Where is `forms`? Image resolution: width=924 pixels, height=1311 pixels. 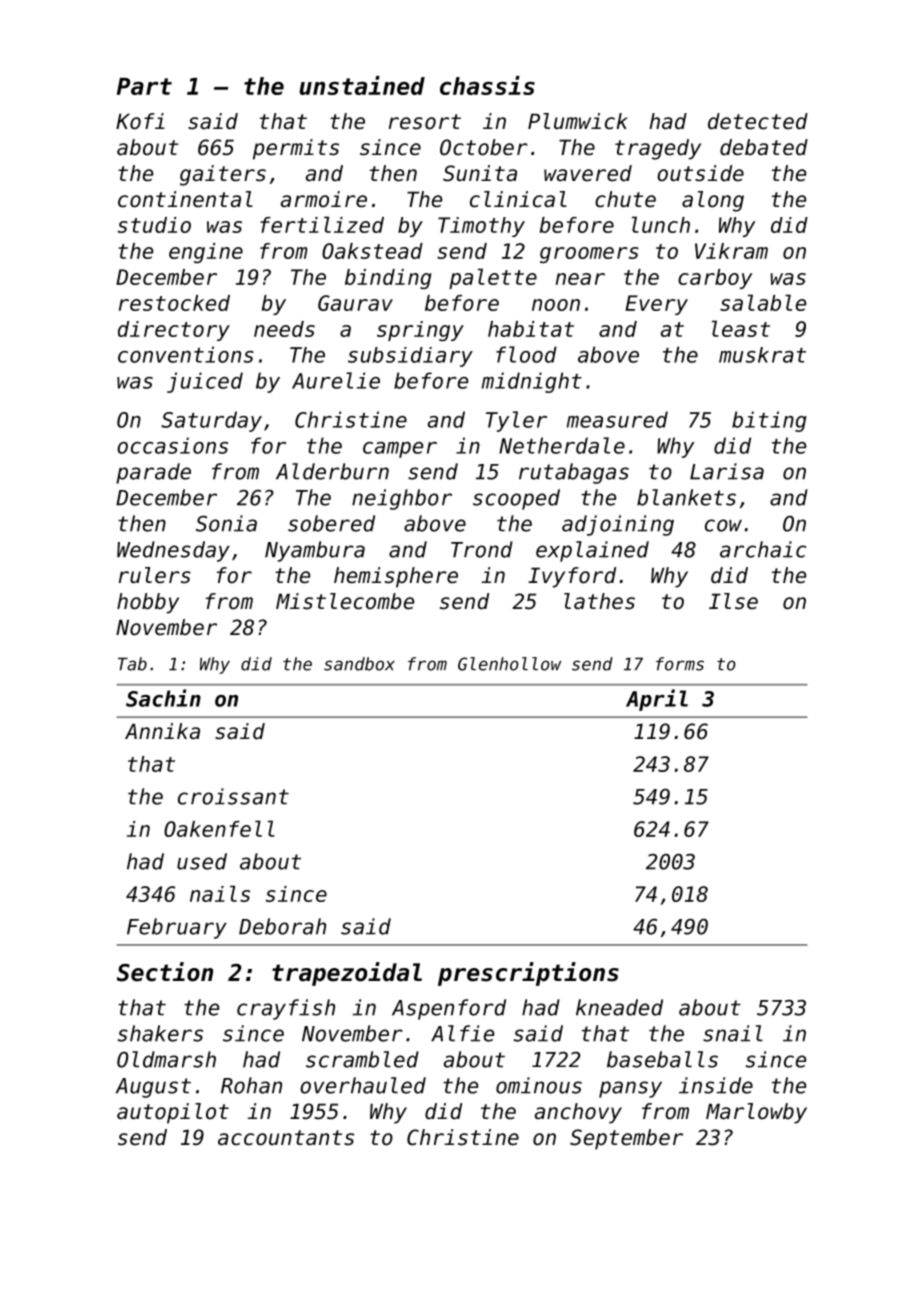 forms is located at coordinates (680, 664).
